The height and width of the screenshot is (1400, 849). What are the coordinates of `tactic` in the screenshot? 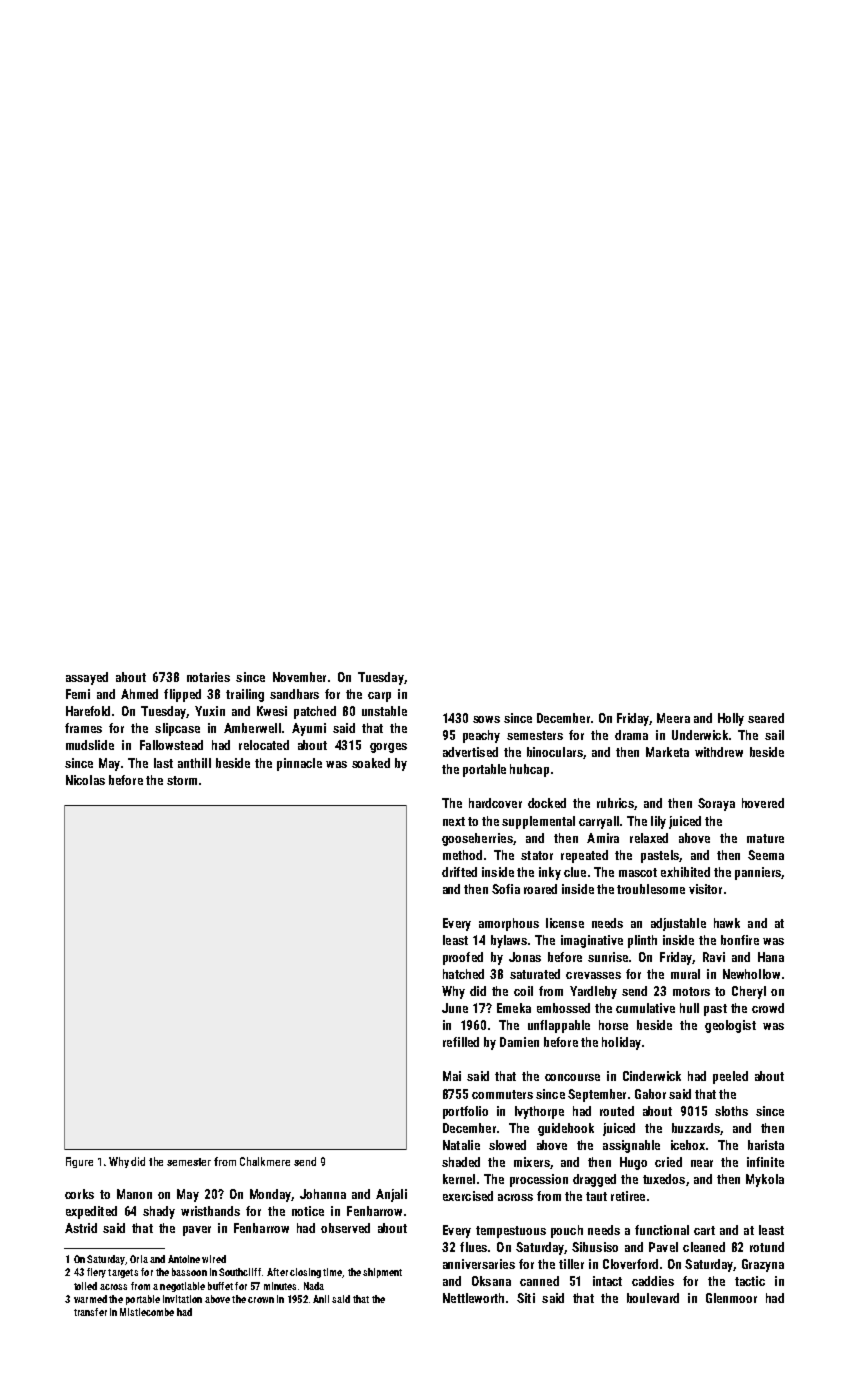 It's located at (750, 1281).
